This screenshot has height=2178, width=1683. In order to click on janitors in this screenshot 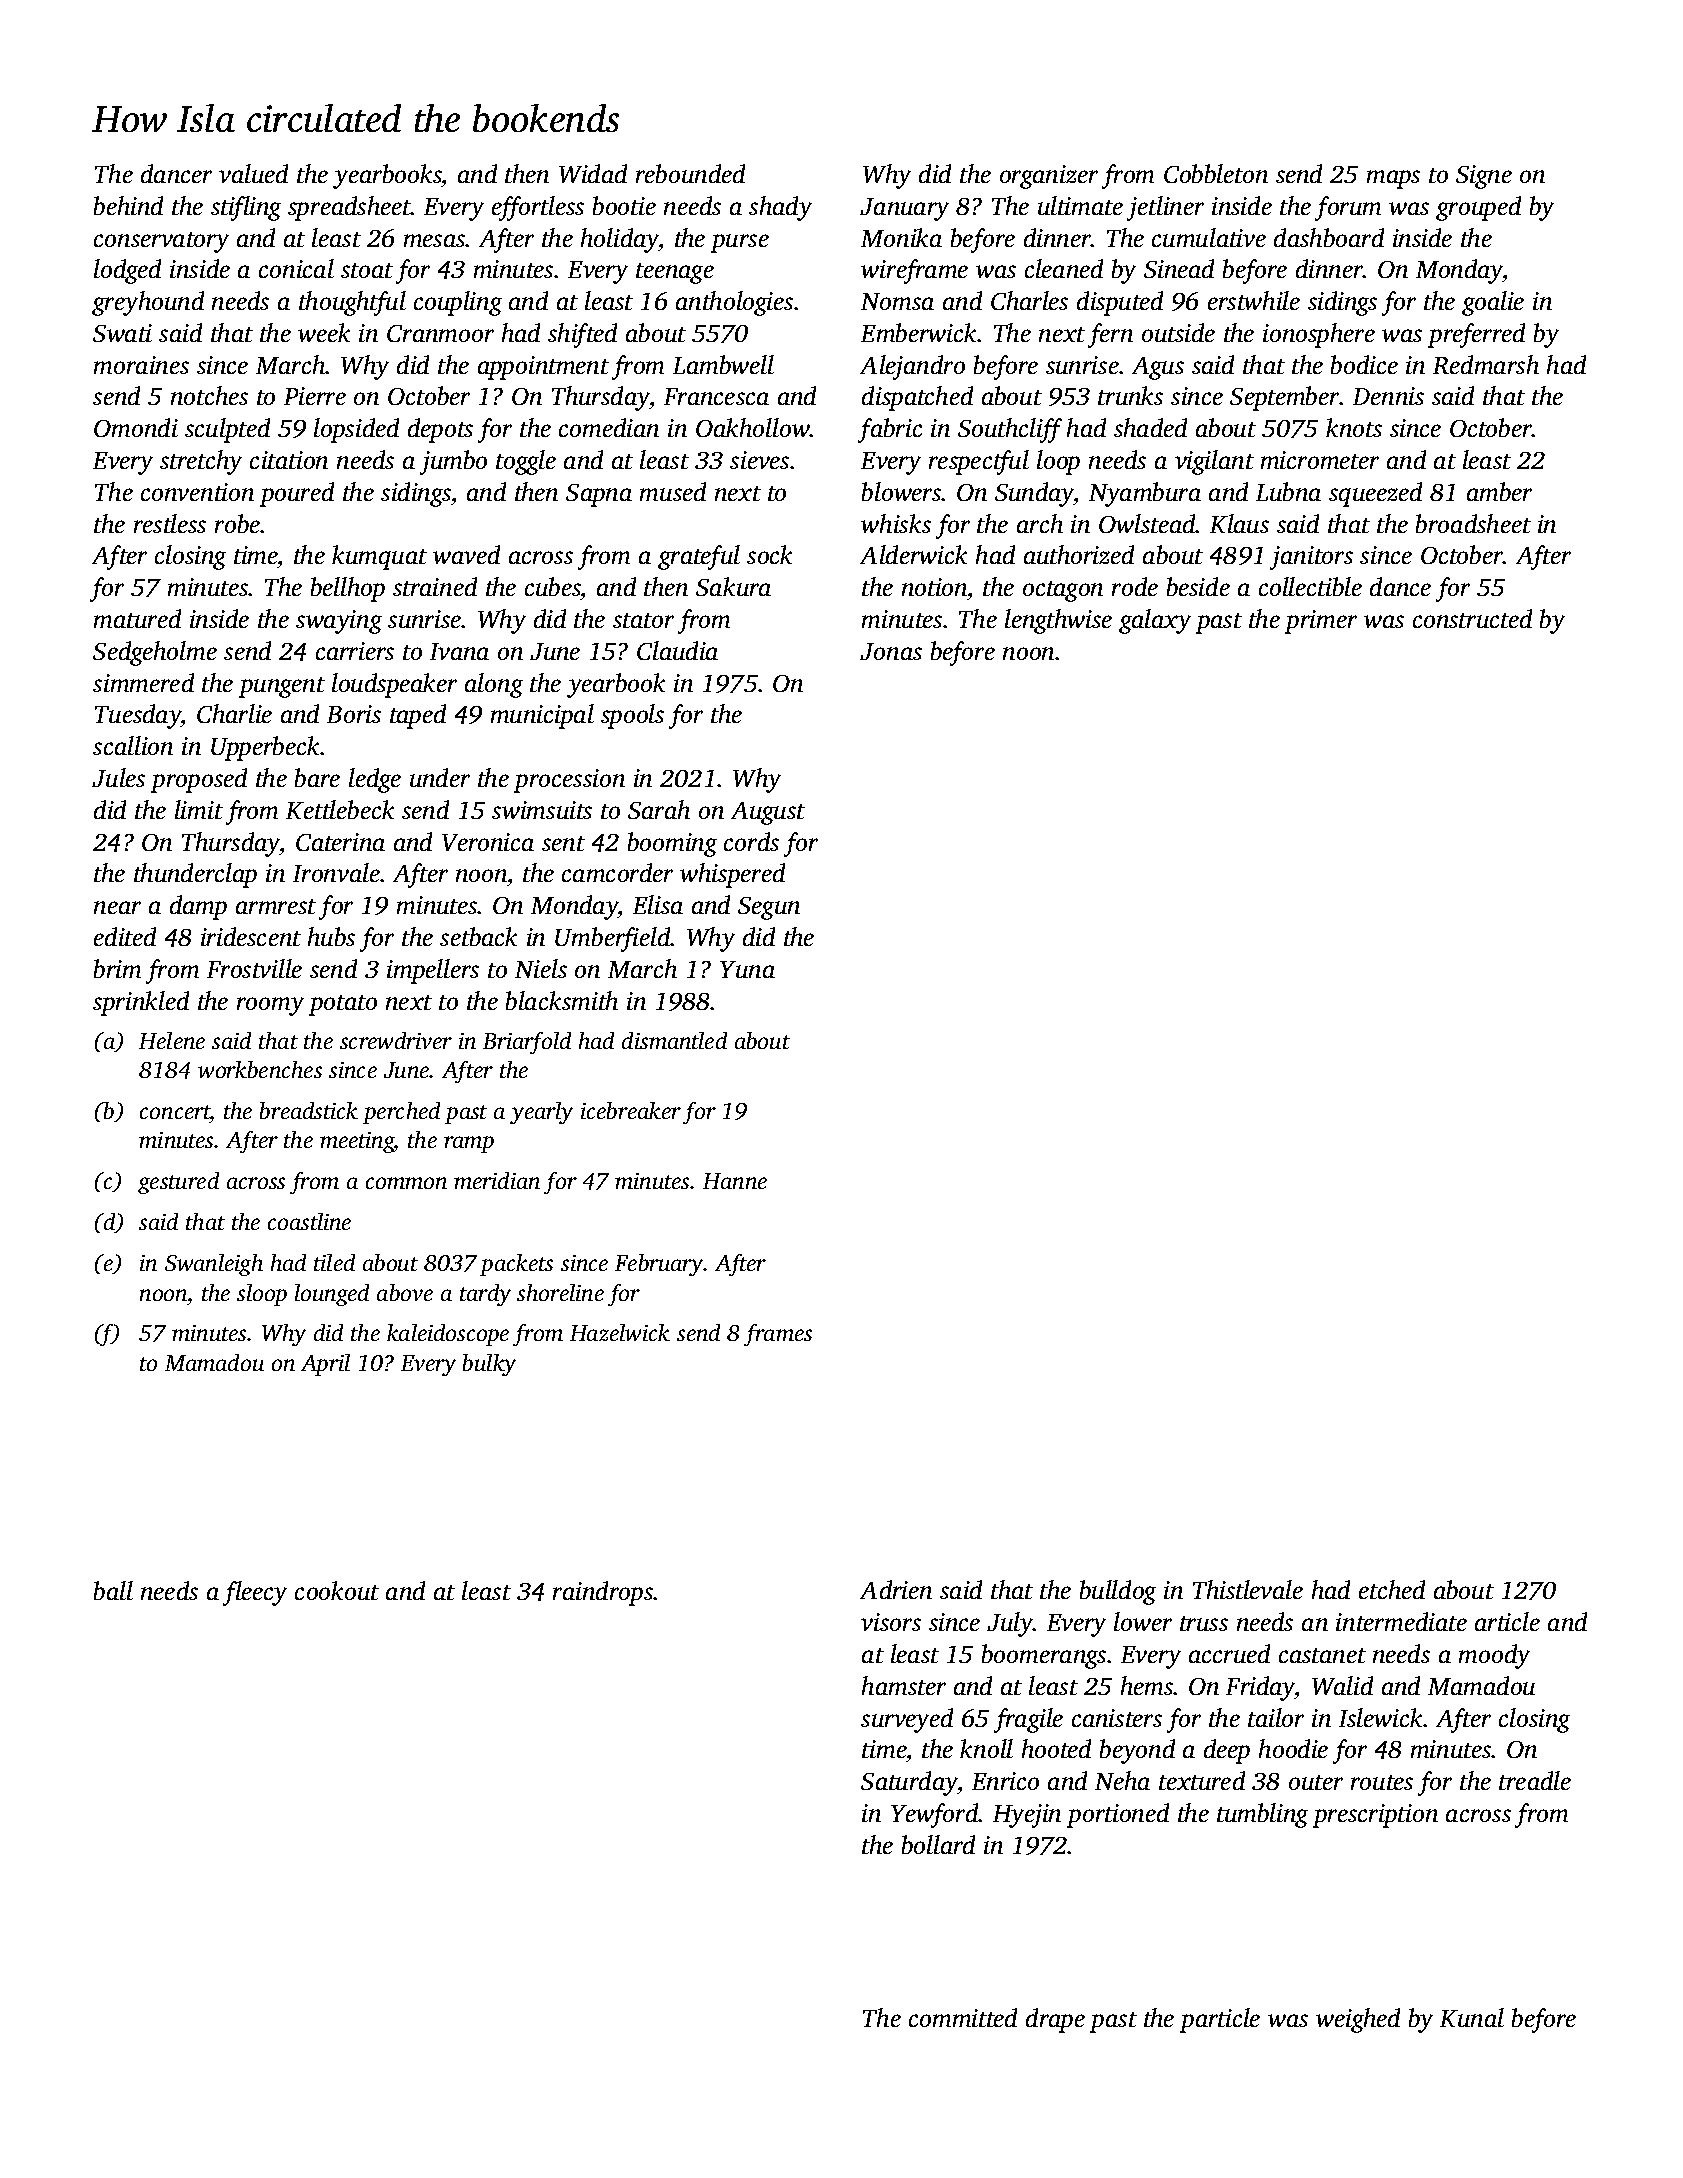, I will do `click(1311, 558)`.
